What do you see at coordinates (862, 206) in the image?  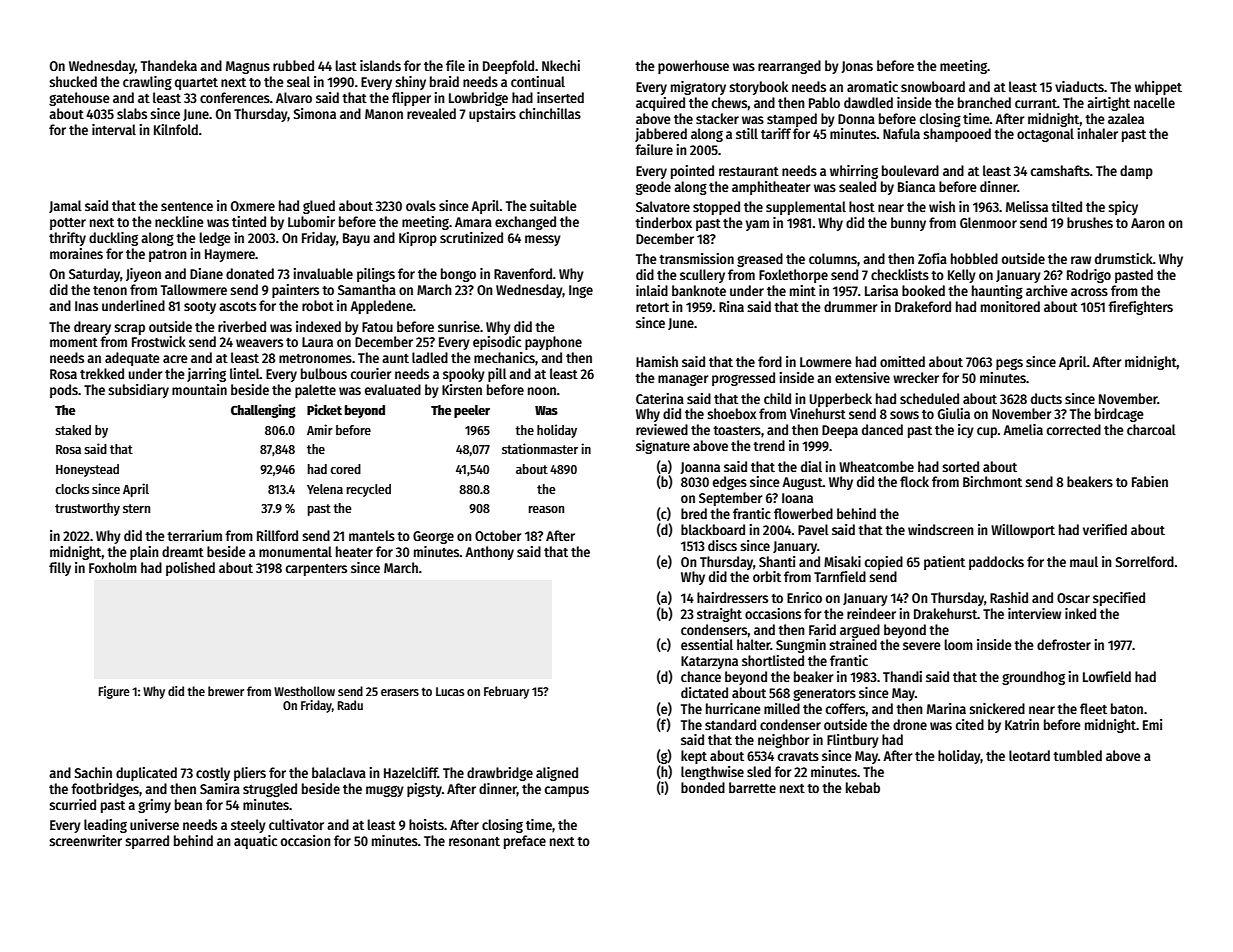 I see `host` at bounding box center [862, 206].
